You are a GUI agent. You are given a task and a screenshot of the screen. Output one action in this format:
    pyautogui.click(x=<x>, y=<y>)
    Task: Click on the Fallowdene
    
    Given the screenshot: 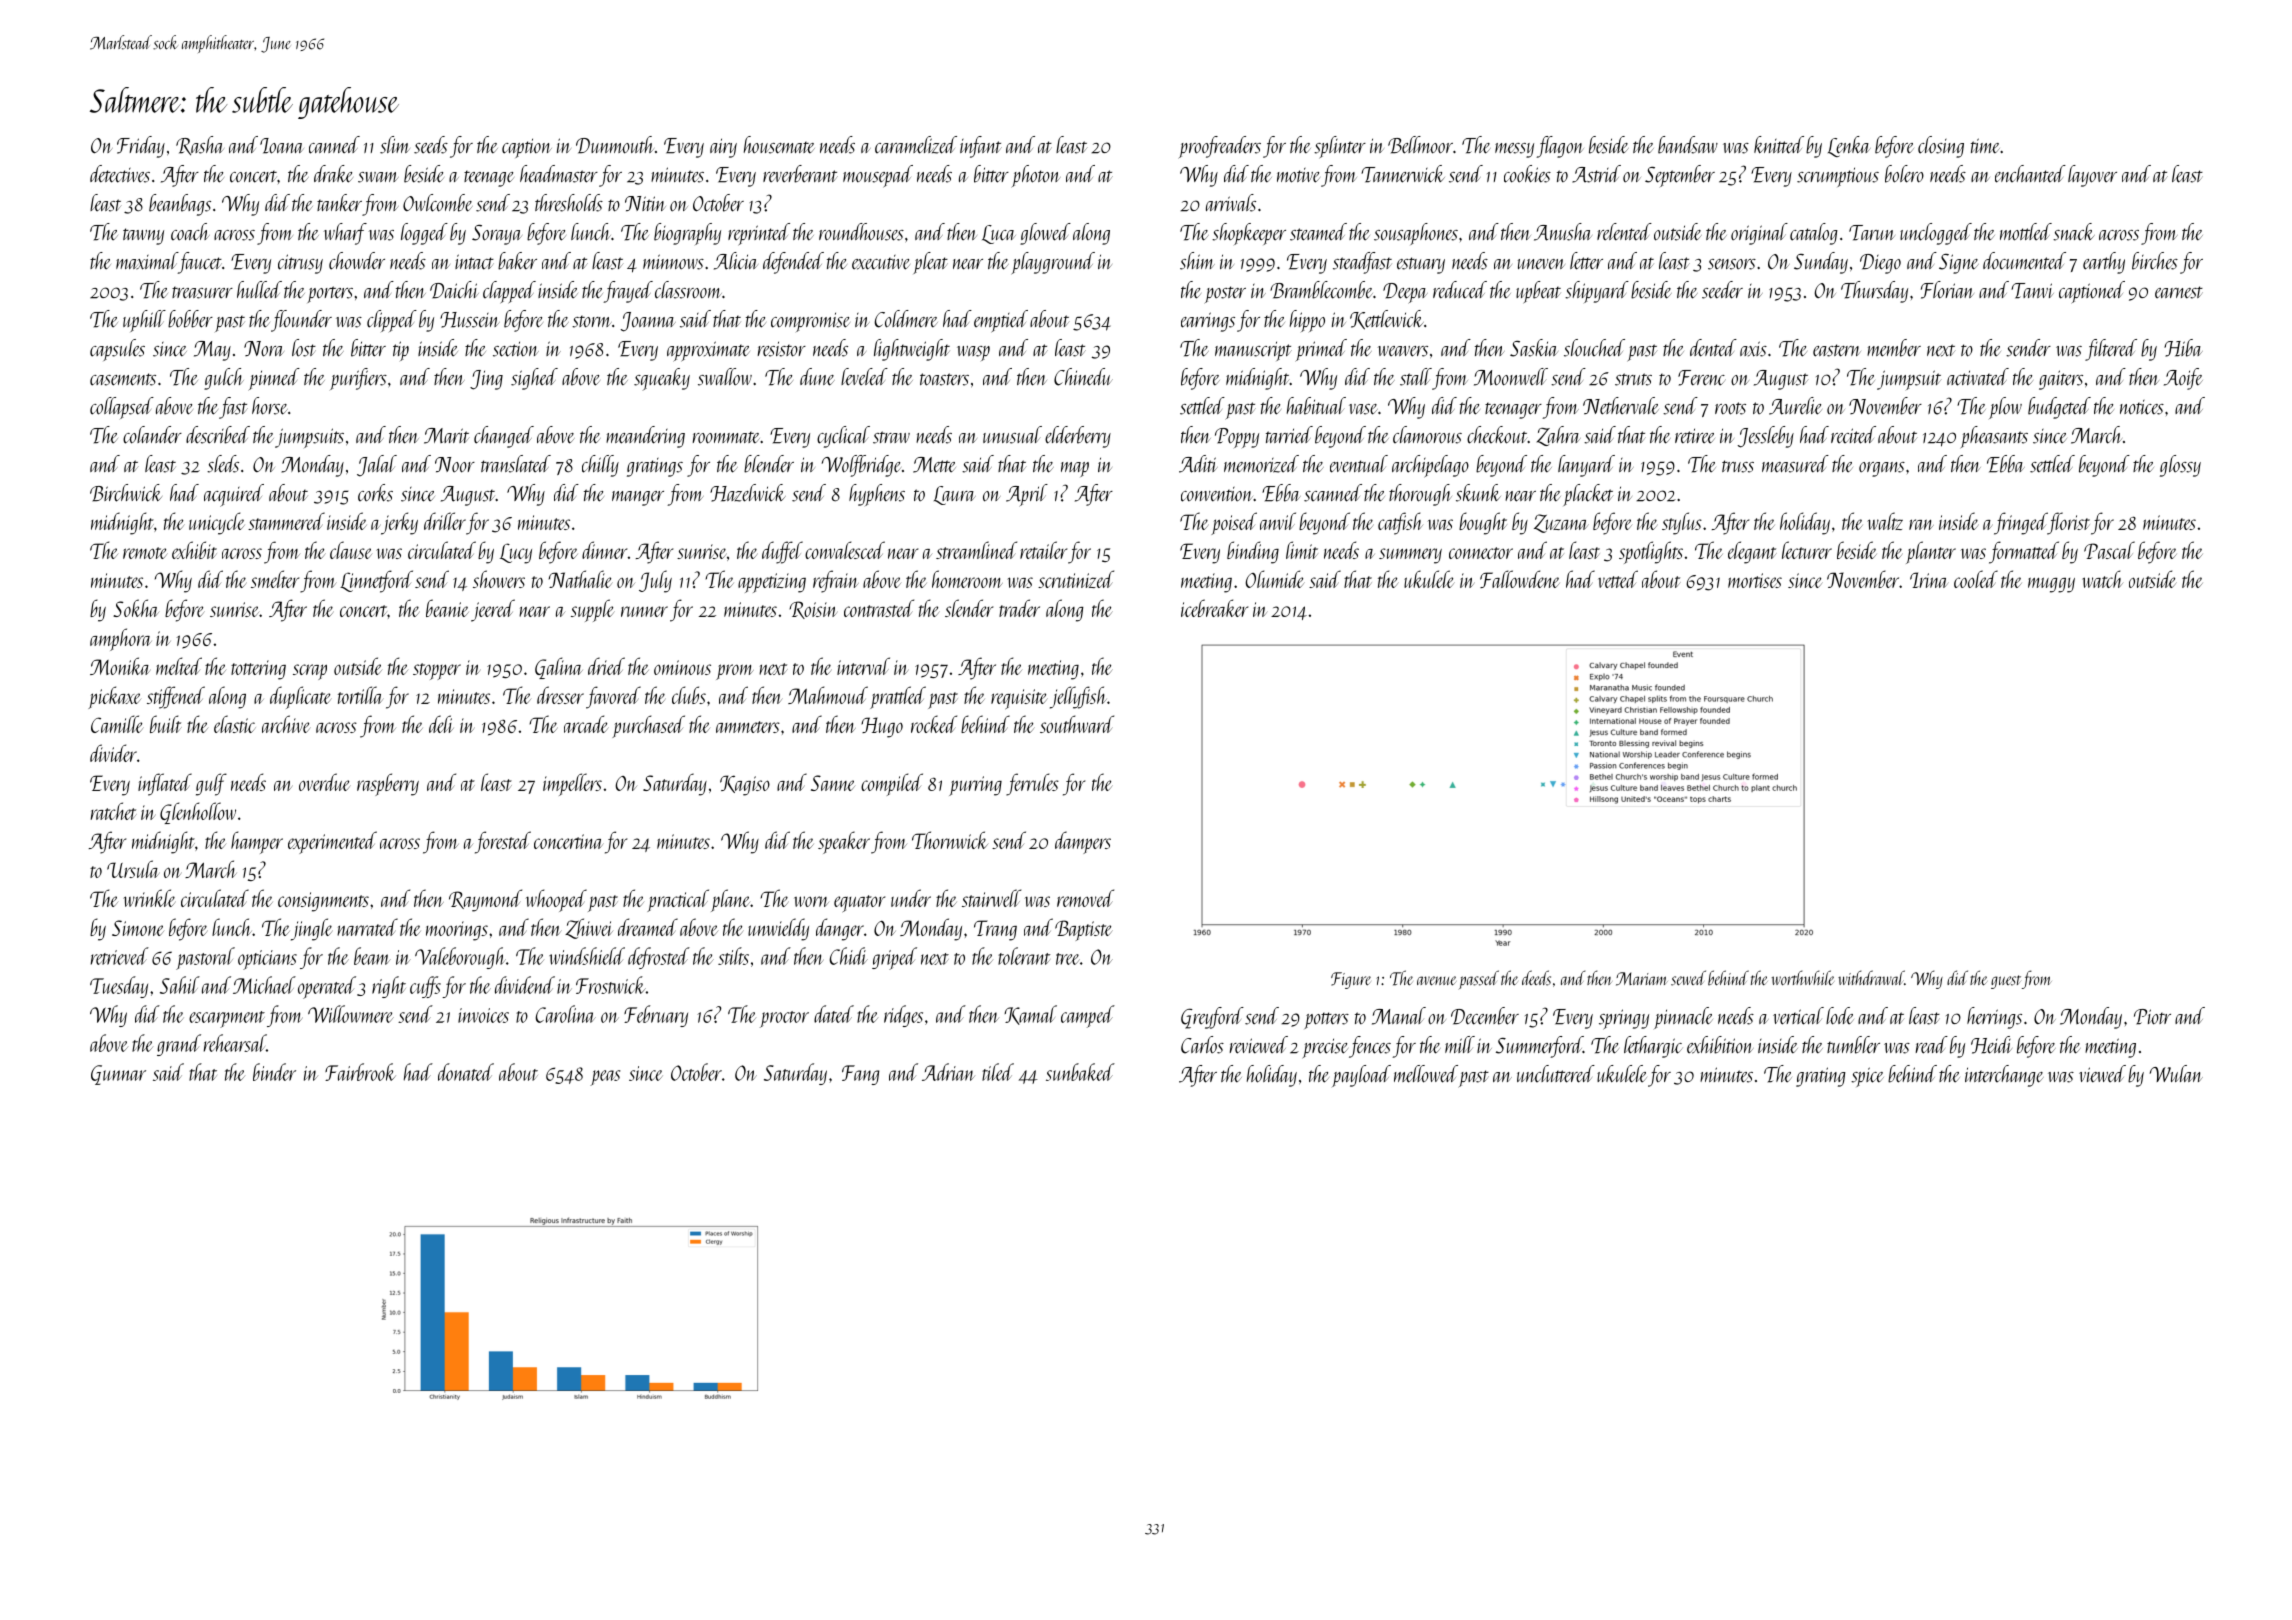 What is the action you would take?
    pyautogui.click(x=1520, y=579)
